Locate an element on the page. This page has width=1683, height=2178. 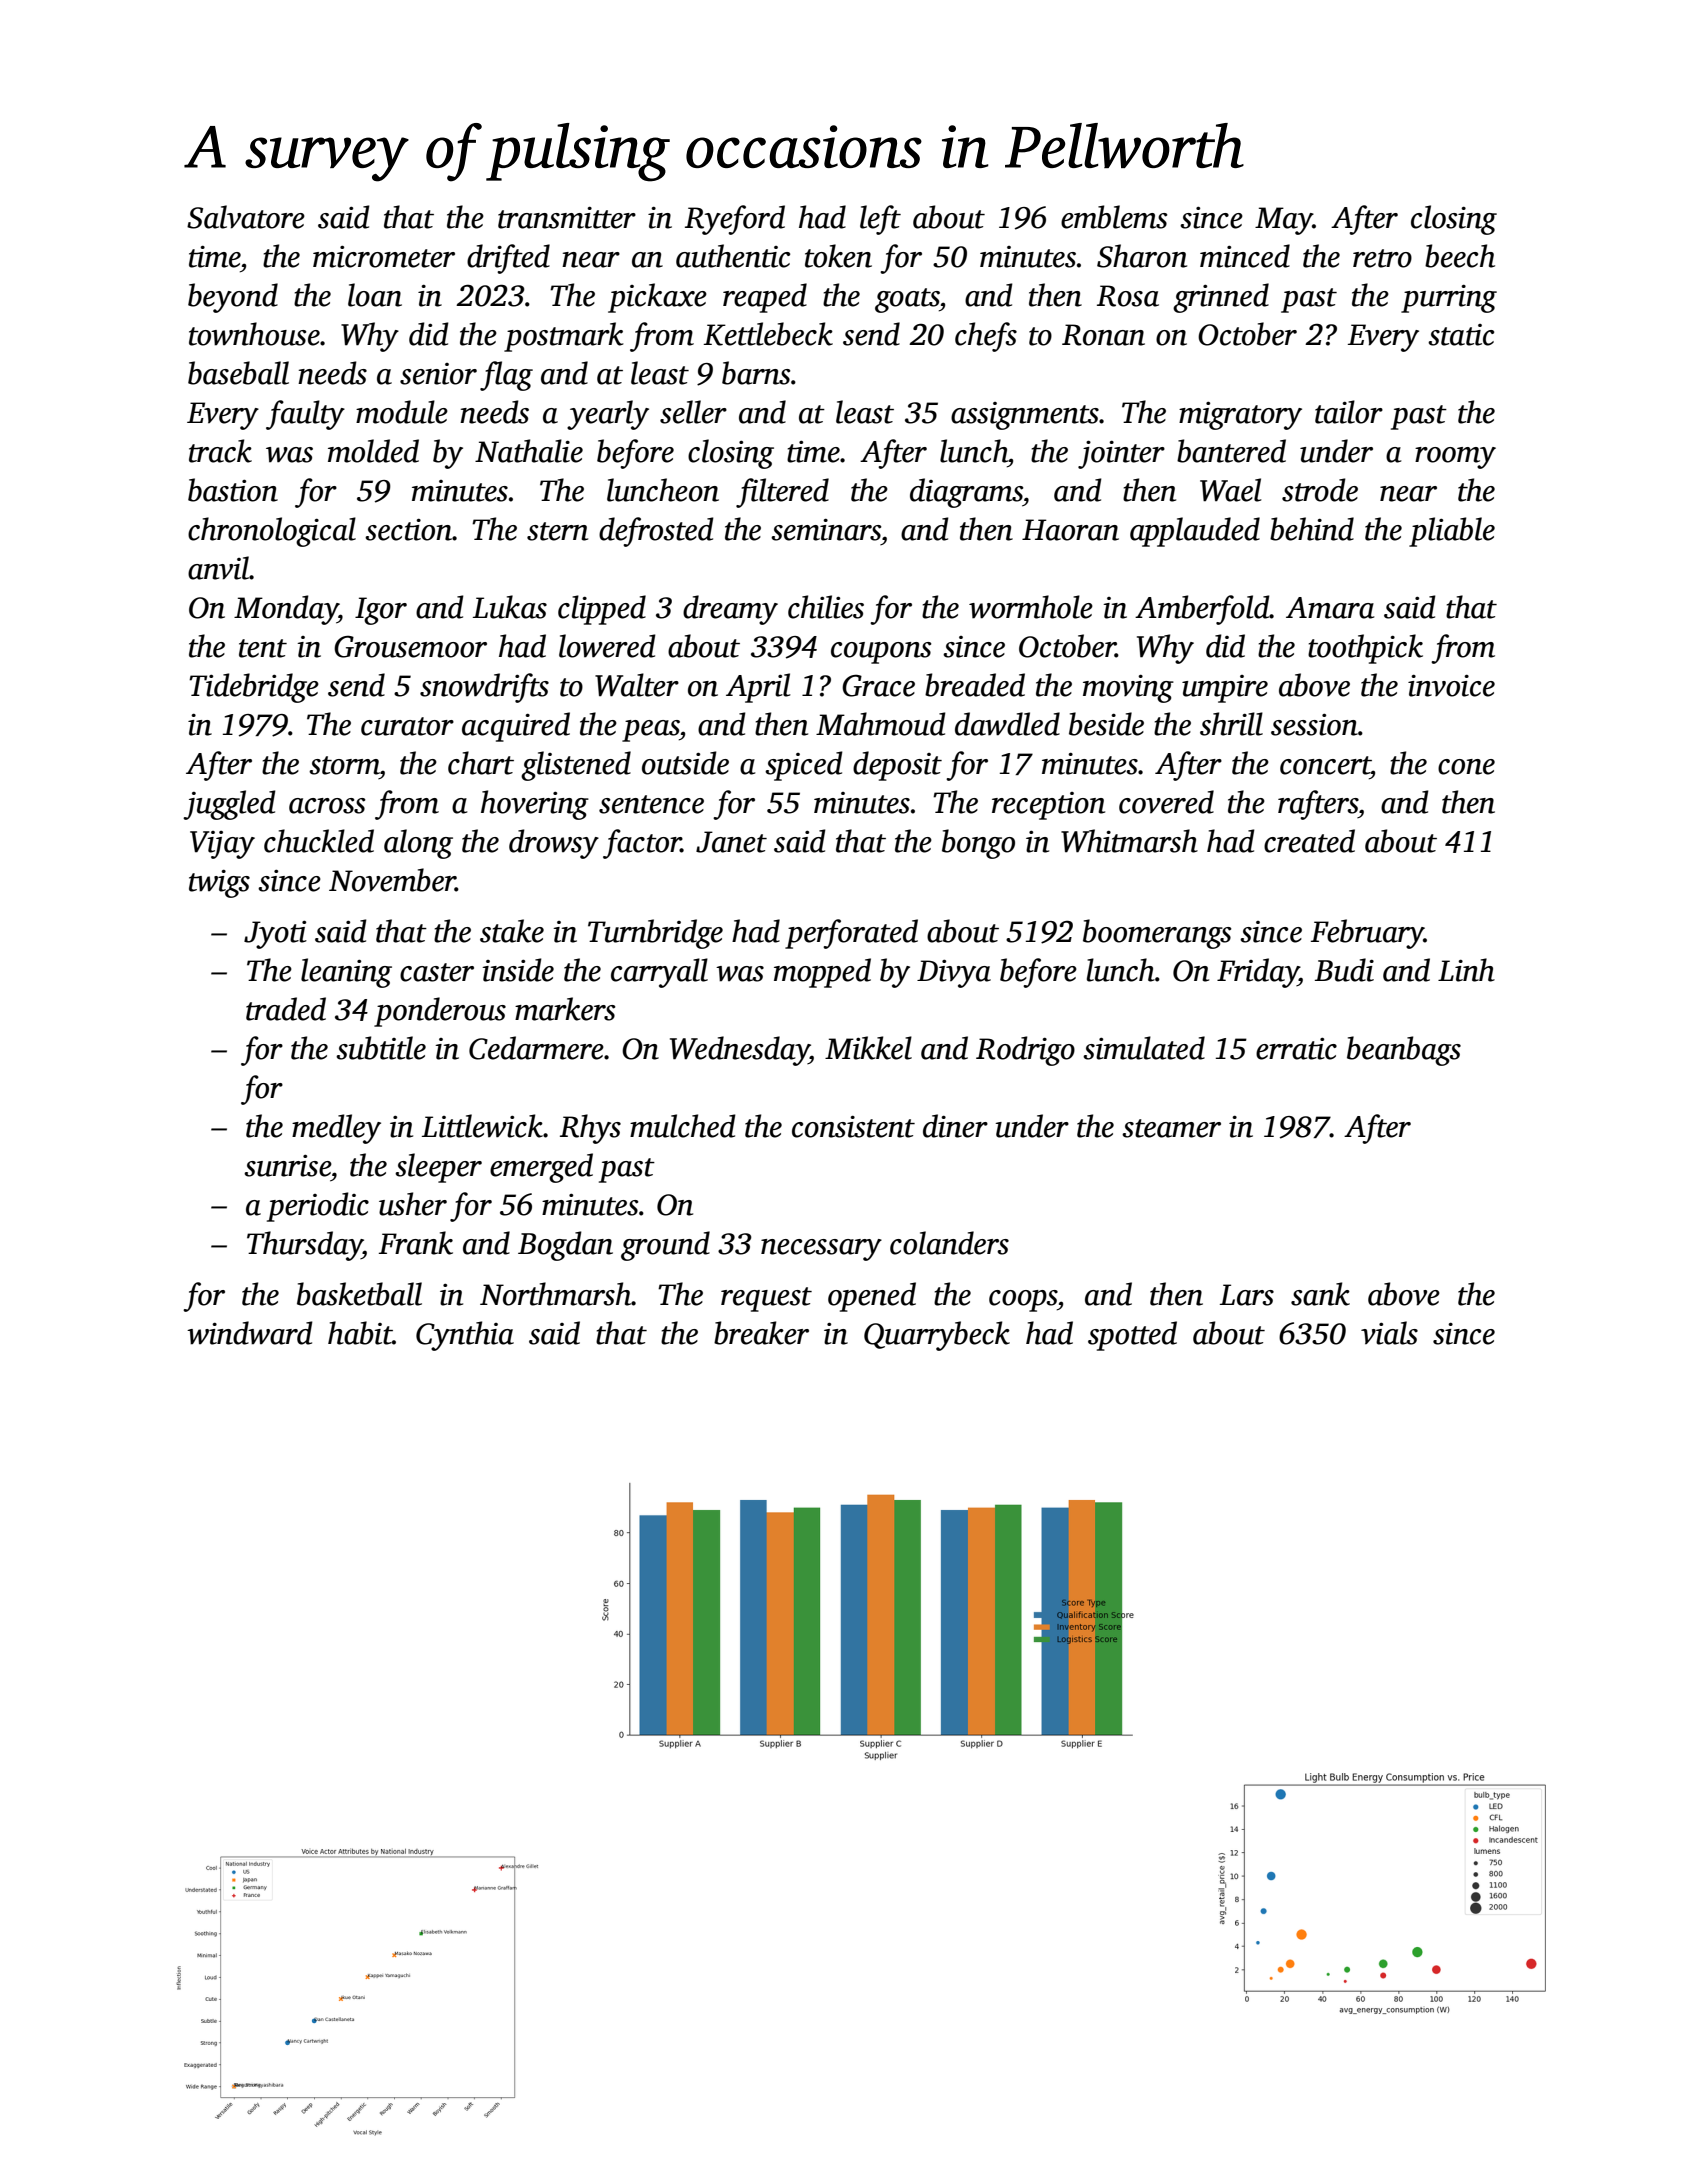
pickaxe is located at coordinates (657, 298).
